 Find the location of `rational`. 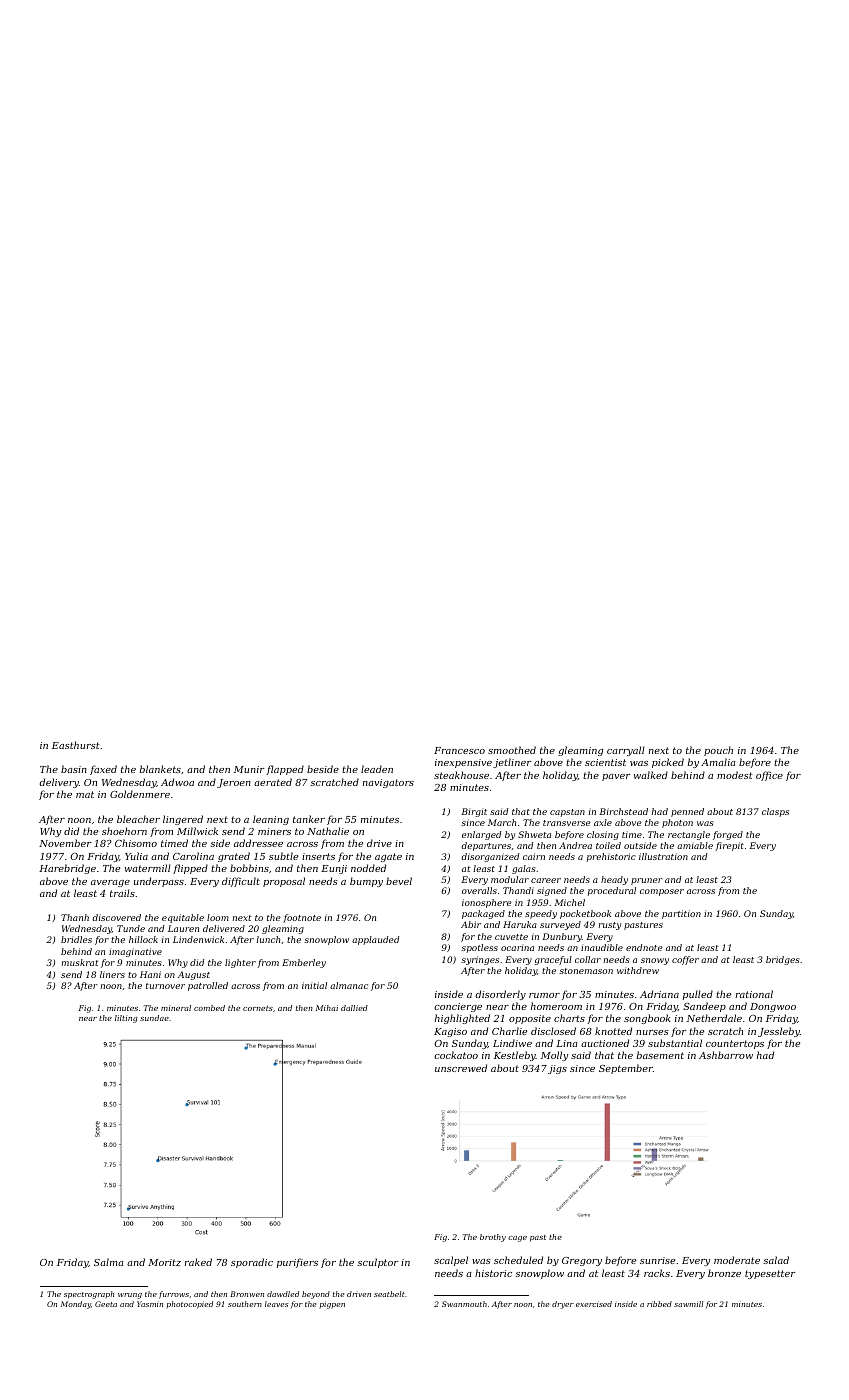

rational is located at coordinates (754, 994).
